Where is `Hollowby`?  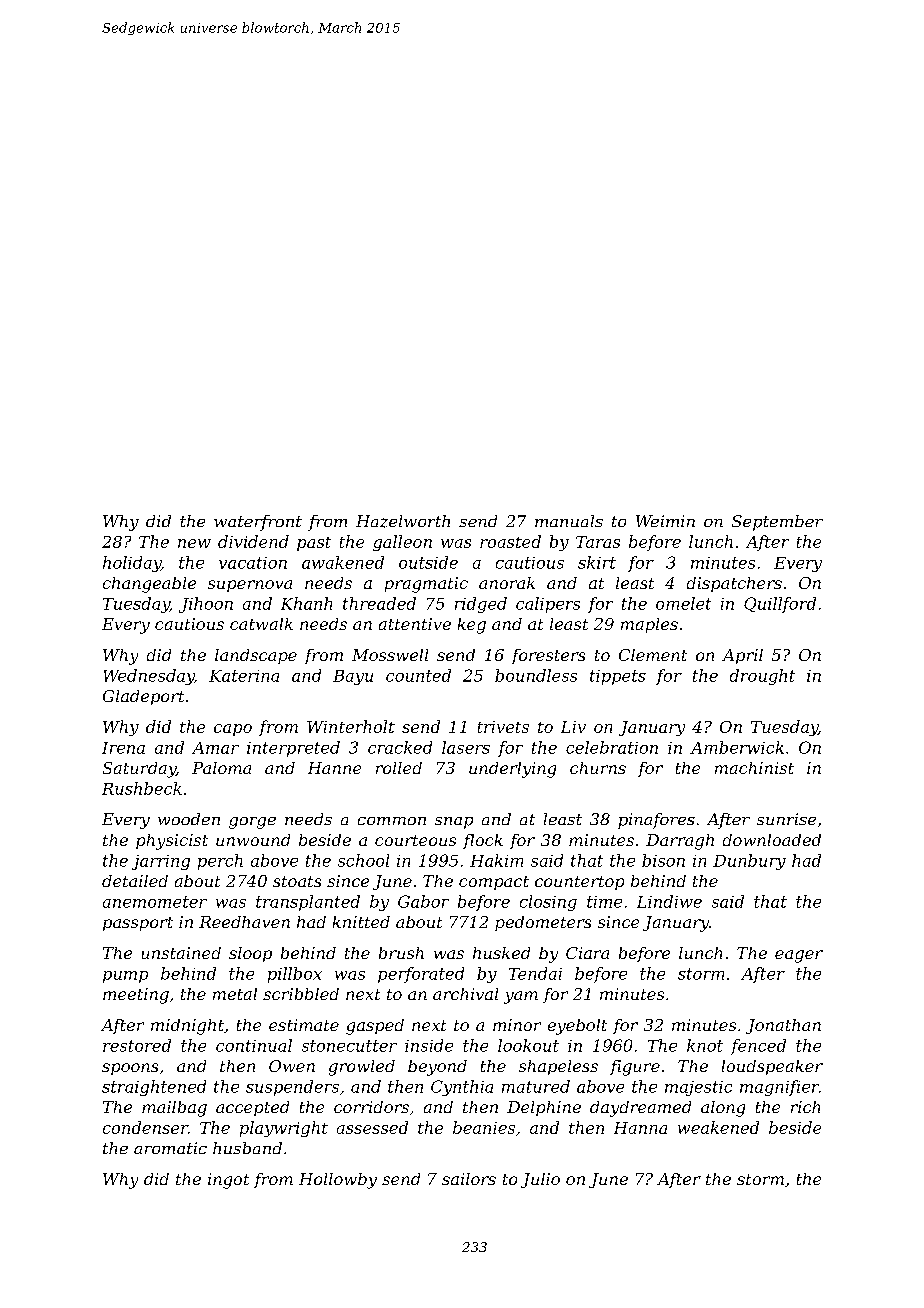 Hollowby is located at coordinates (338, 1181).
